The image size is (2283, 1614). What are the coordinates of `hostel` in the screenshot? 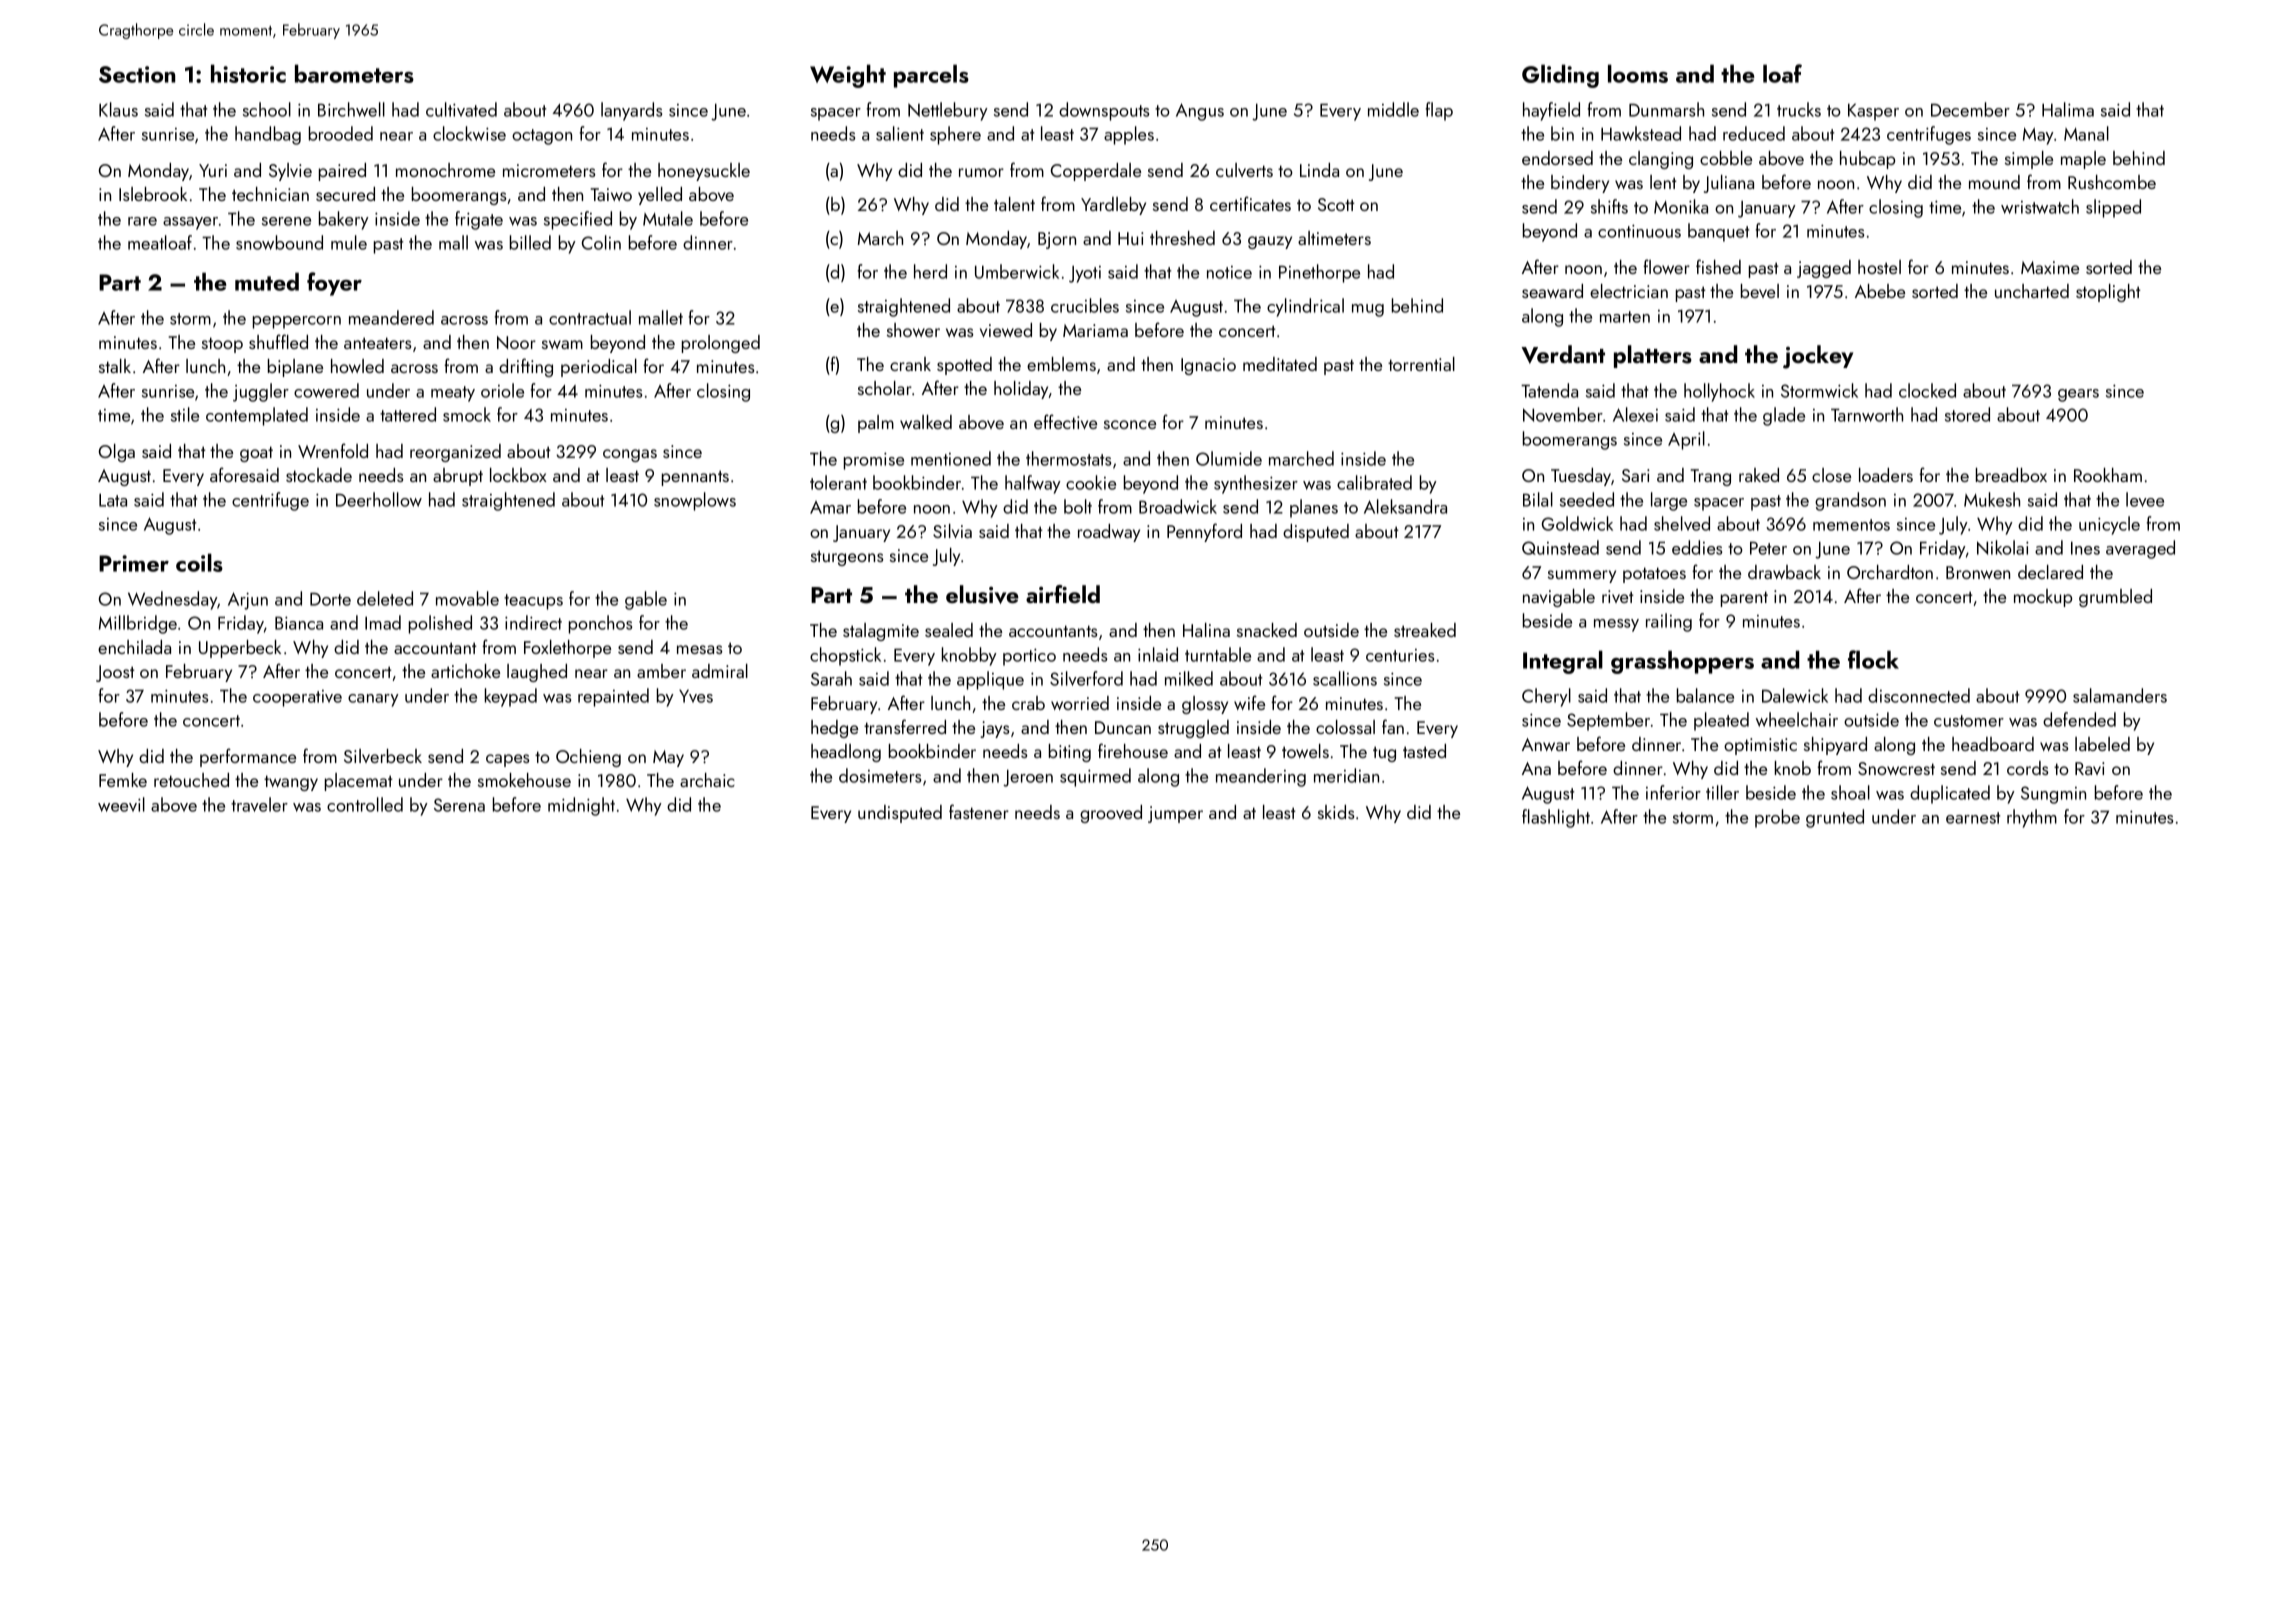 It's located at (1879, 267).
